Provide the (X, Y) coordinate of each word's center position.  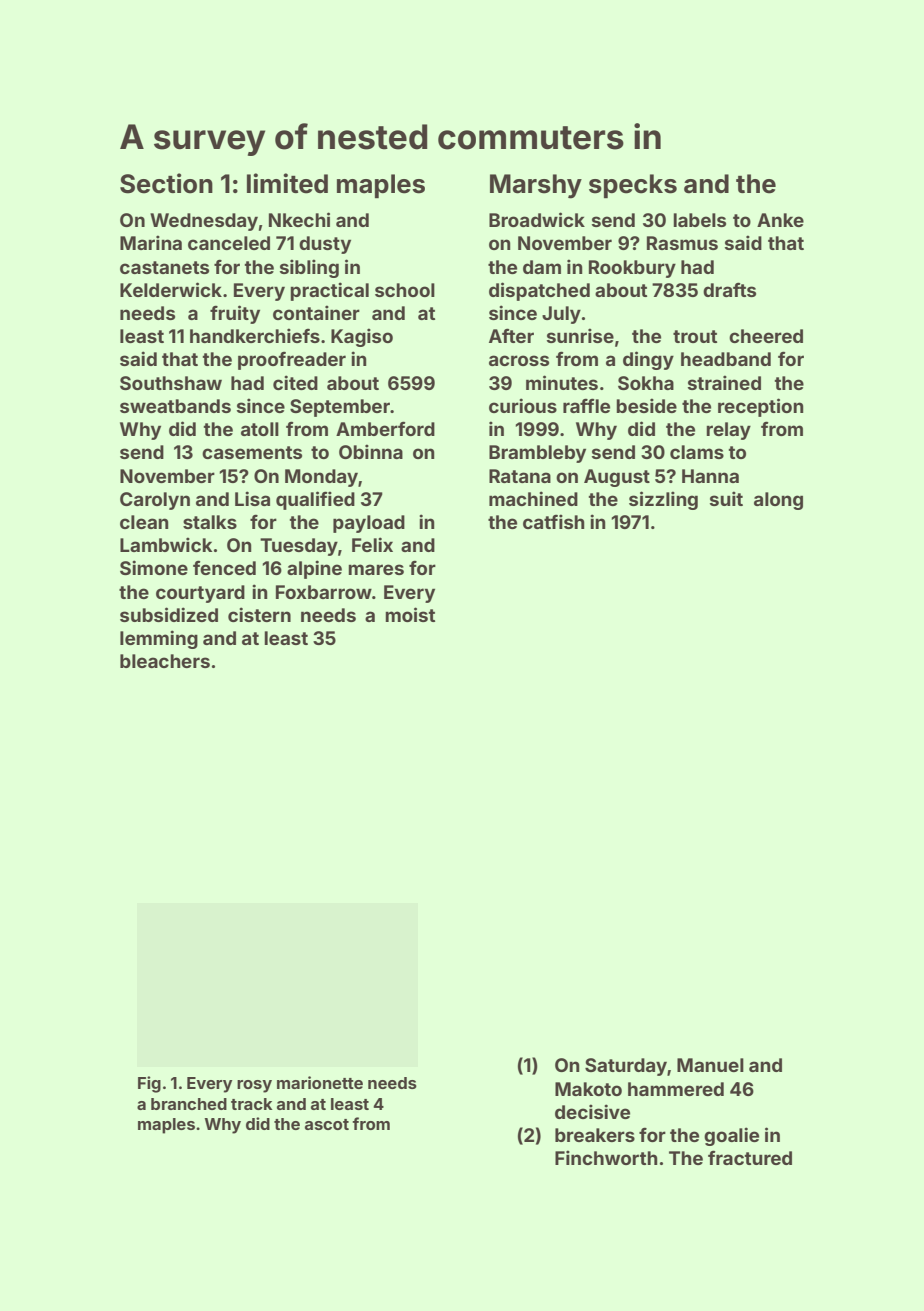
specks (633, 186)
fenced (224, 567)
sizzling (663, 500)
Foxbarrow (324, 592)
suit (726, 498)
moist (410, 614)
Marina (151, 242)
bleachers (165, 661)
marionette (320, 1082)
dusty (325, 245)
